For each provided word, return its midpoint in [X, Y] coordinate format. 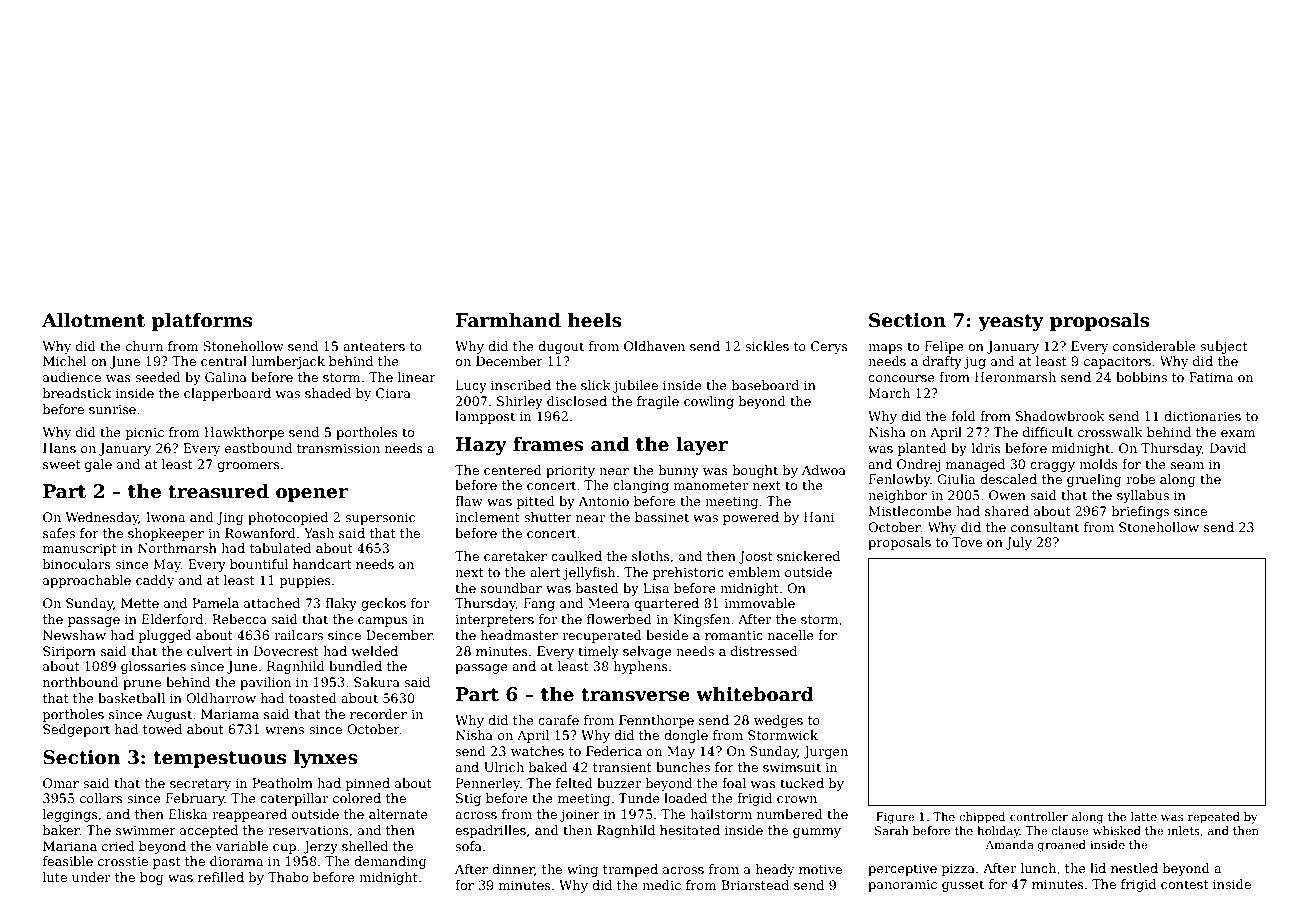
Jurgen [825, 752]
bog [152, 878]
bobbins [1141, 377]
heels [595, 320]
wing [582, 871]
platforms [202, 321]
